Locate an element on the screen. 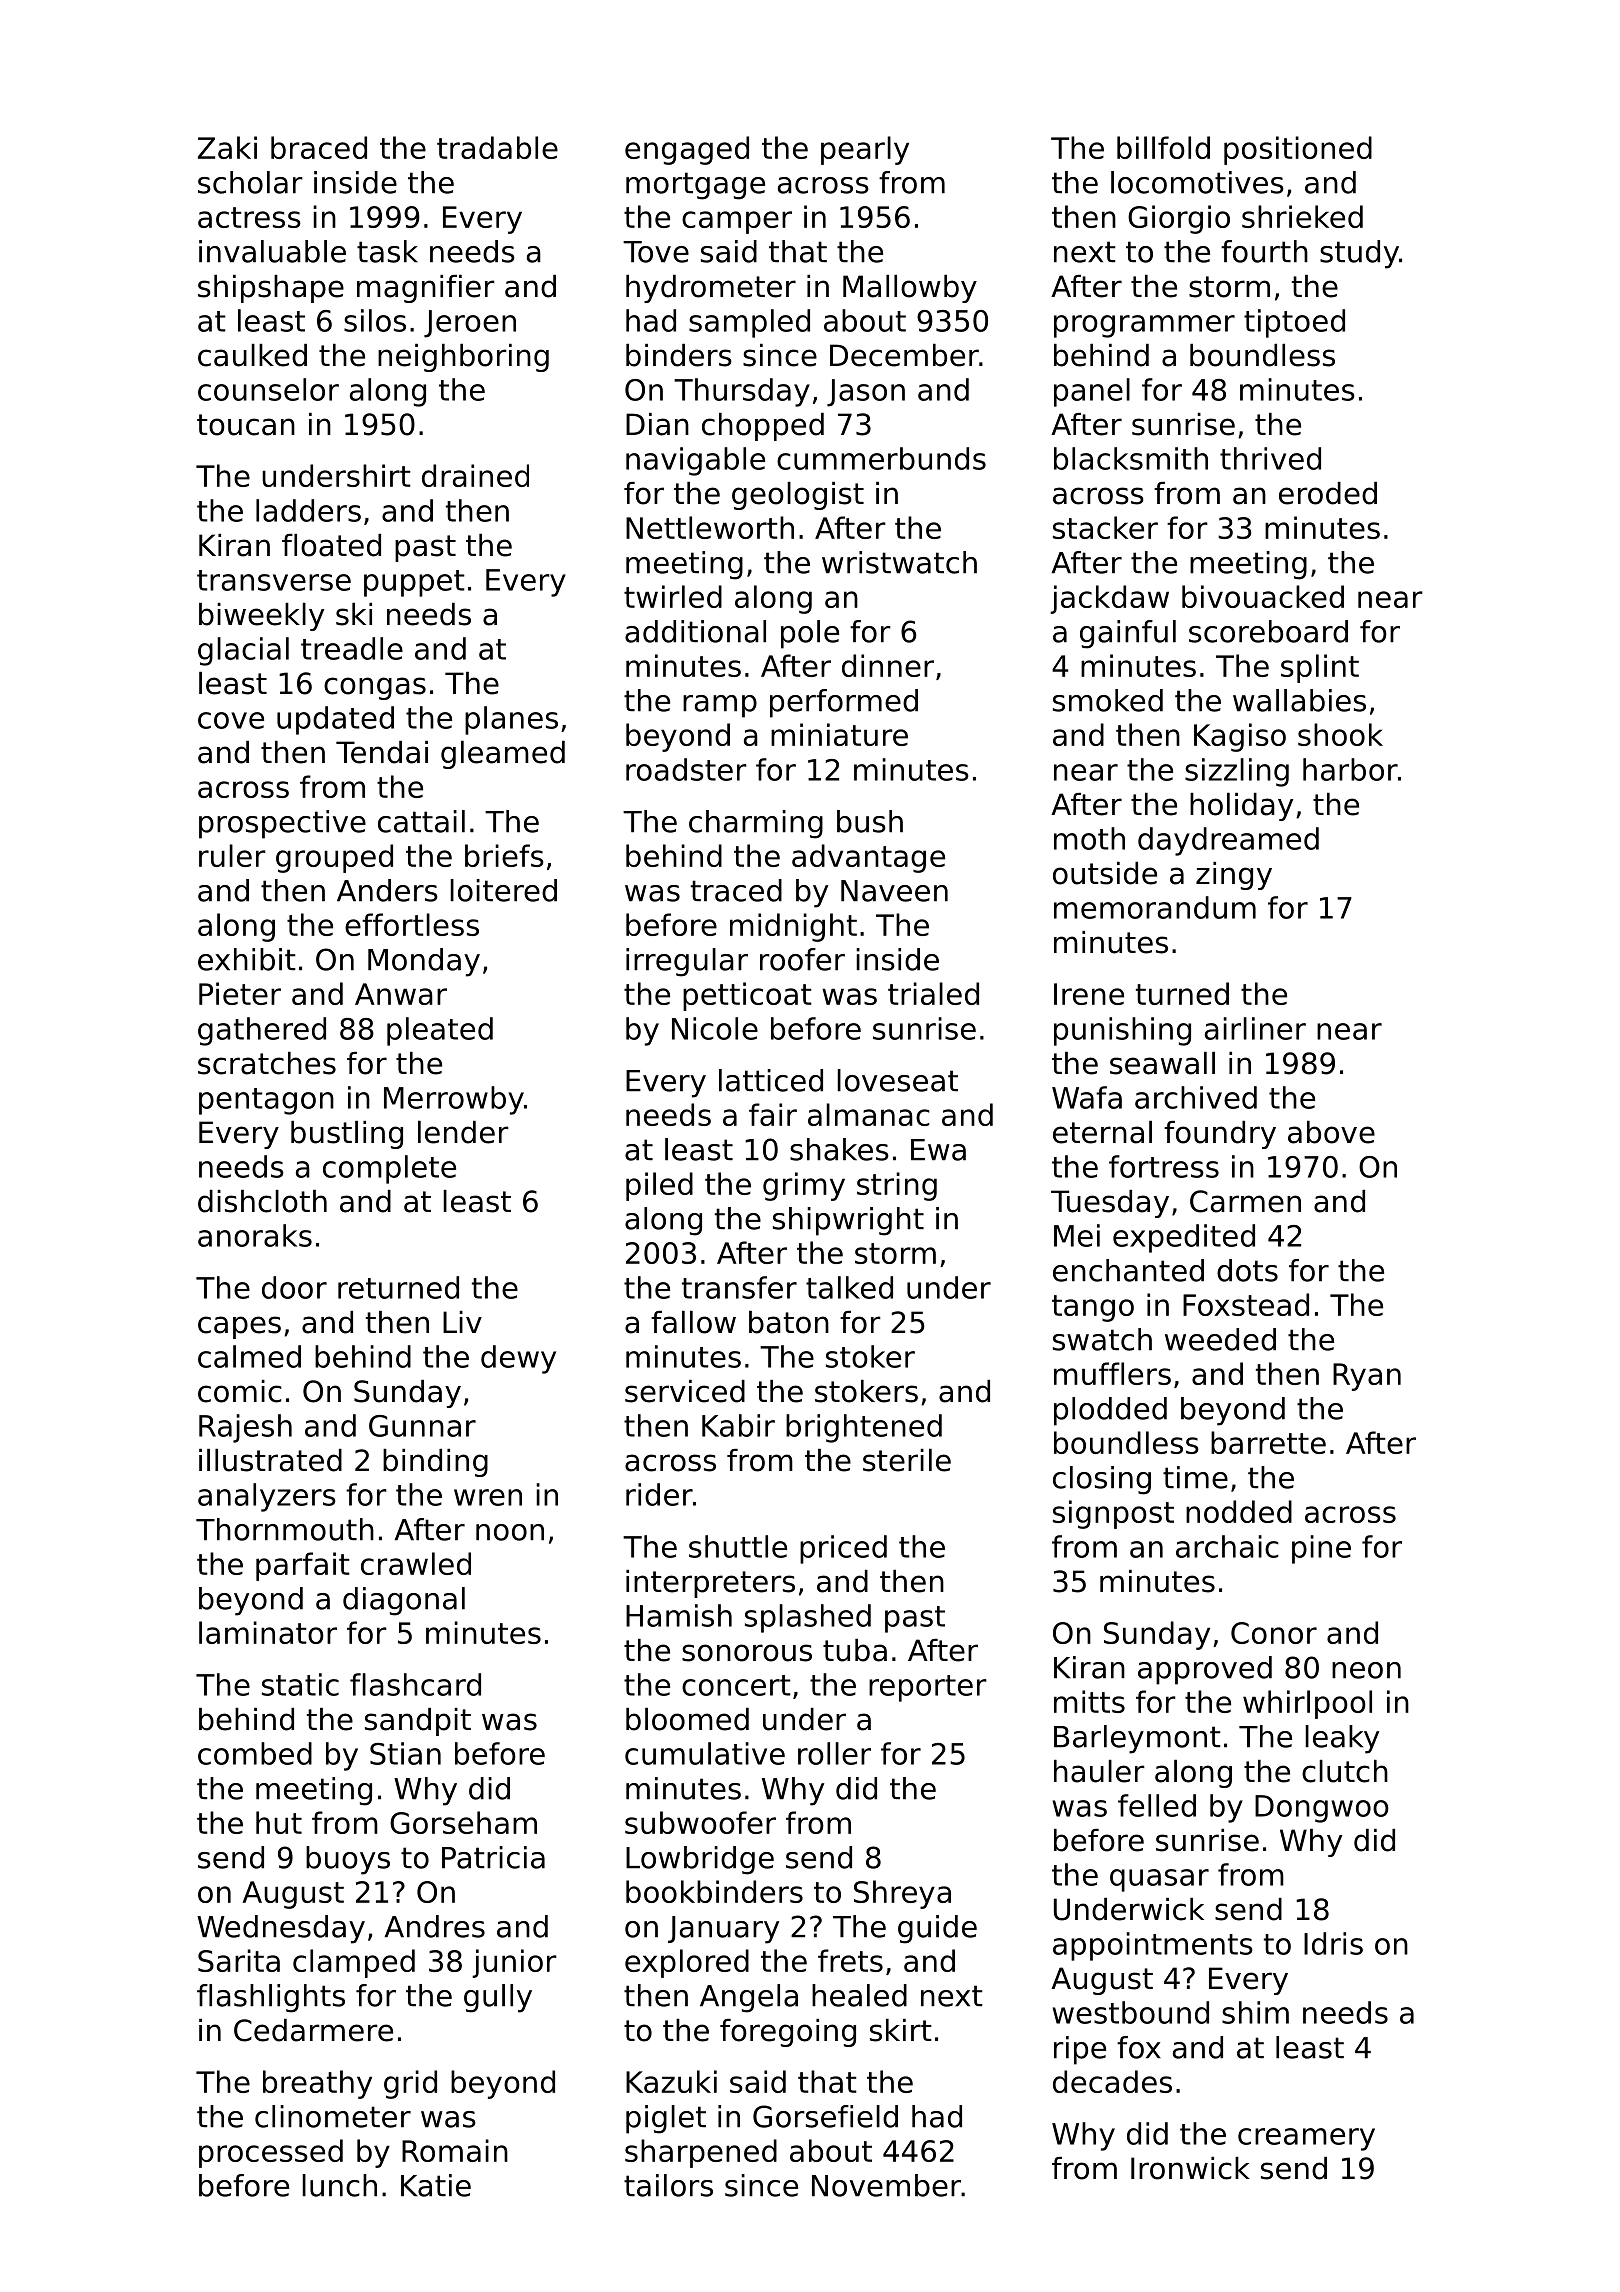 This screenshot has height=2292, width=1620. westbound is located at coordinates (1130, 2012).
